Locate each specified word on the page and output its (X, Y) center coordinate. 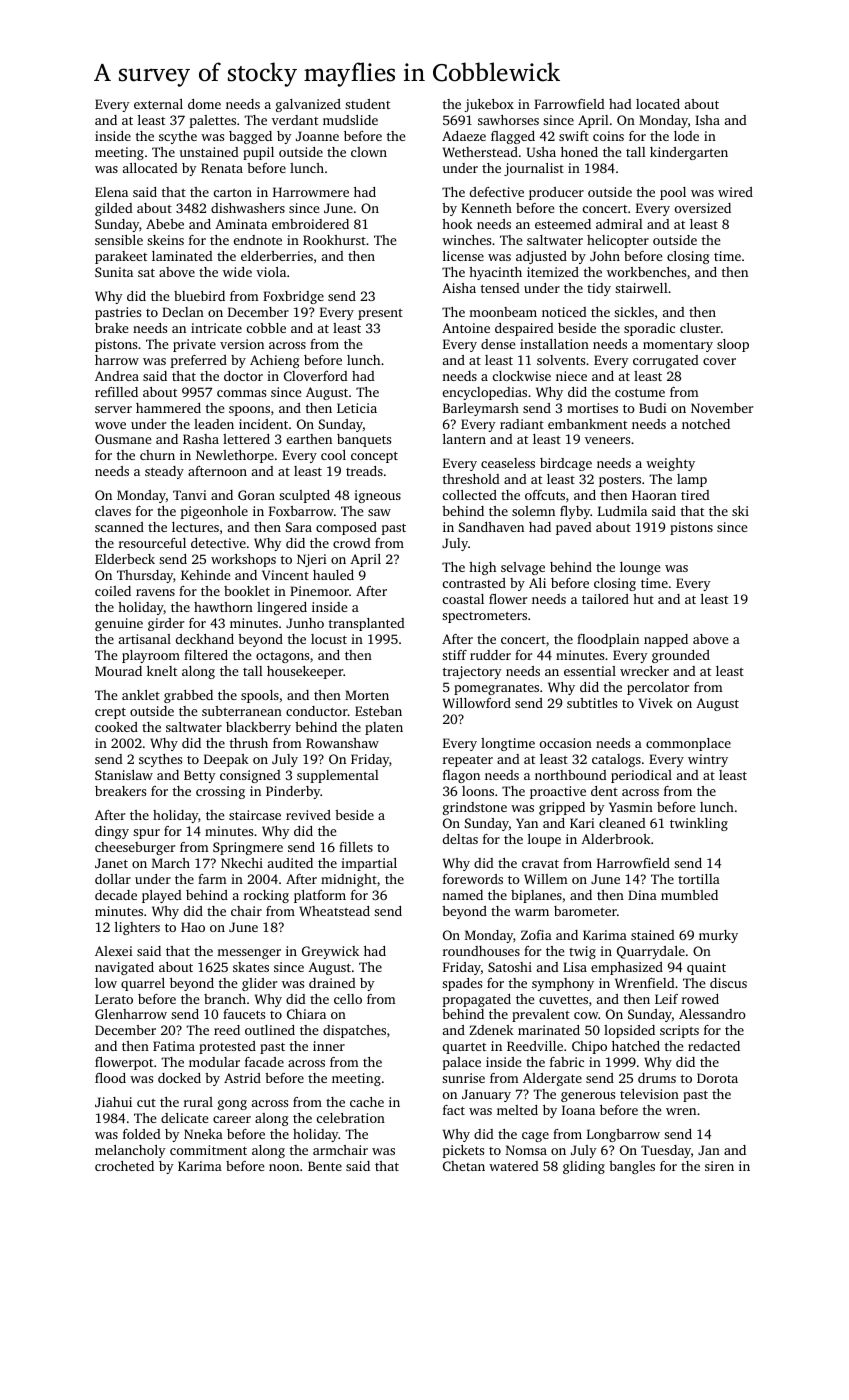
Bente (325, 1166)
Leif (666, 999)
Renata (222, 168)
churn (157, 455)
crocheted (124, 1166)
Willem (546, 879)
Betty (200, 776)
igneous (377, 496)
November (722, 408)
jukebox (489, 105)
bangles (632, 1167)
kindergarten (689, 153)
